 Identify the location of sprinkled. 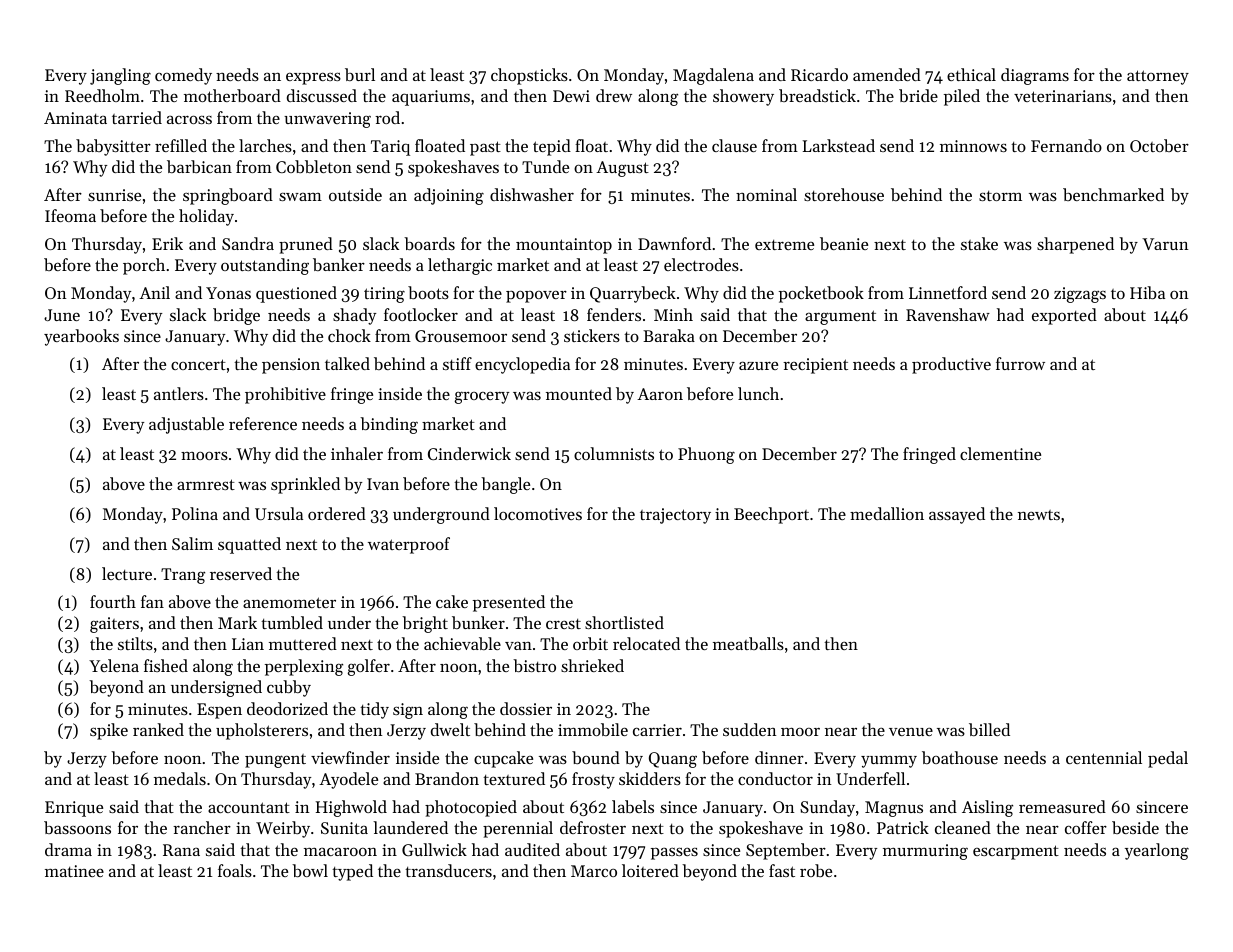
(305, 485).
